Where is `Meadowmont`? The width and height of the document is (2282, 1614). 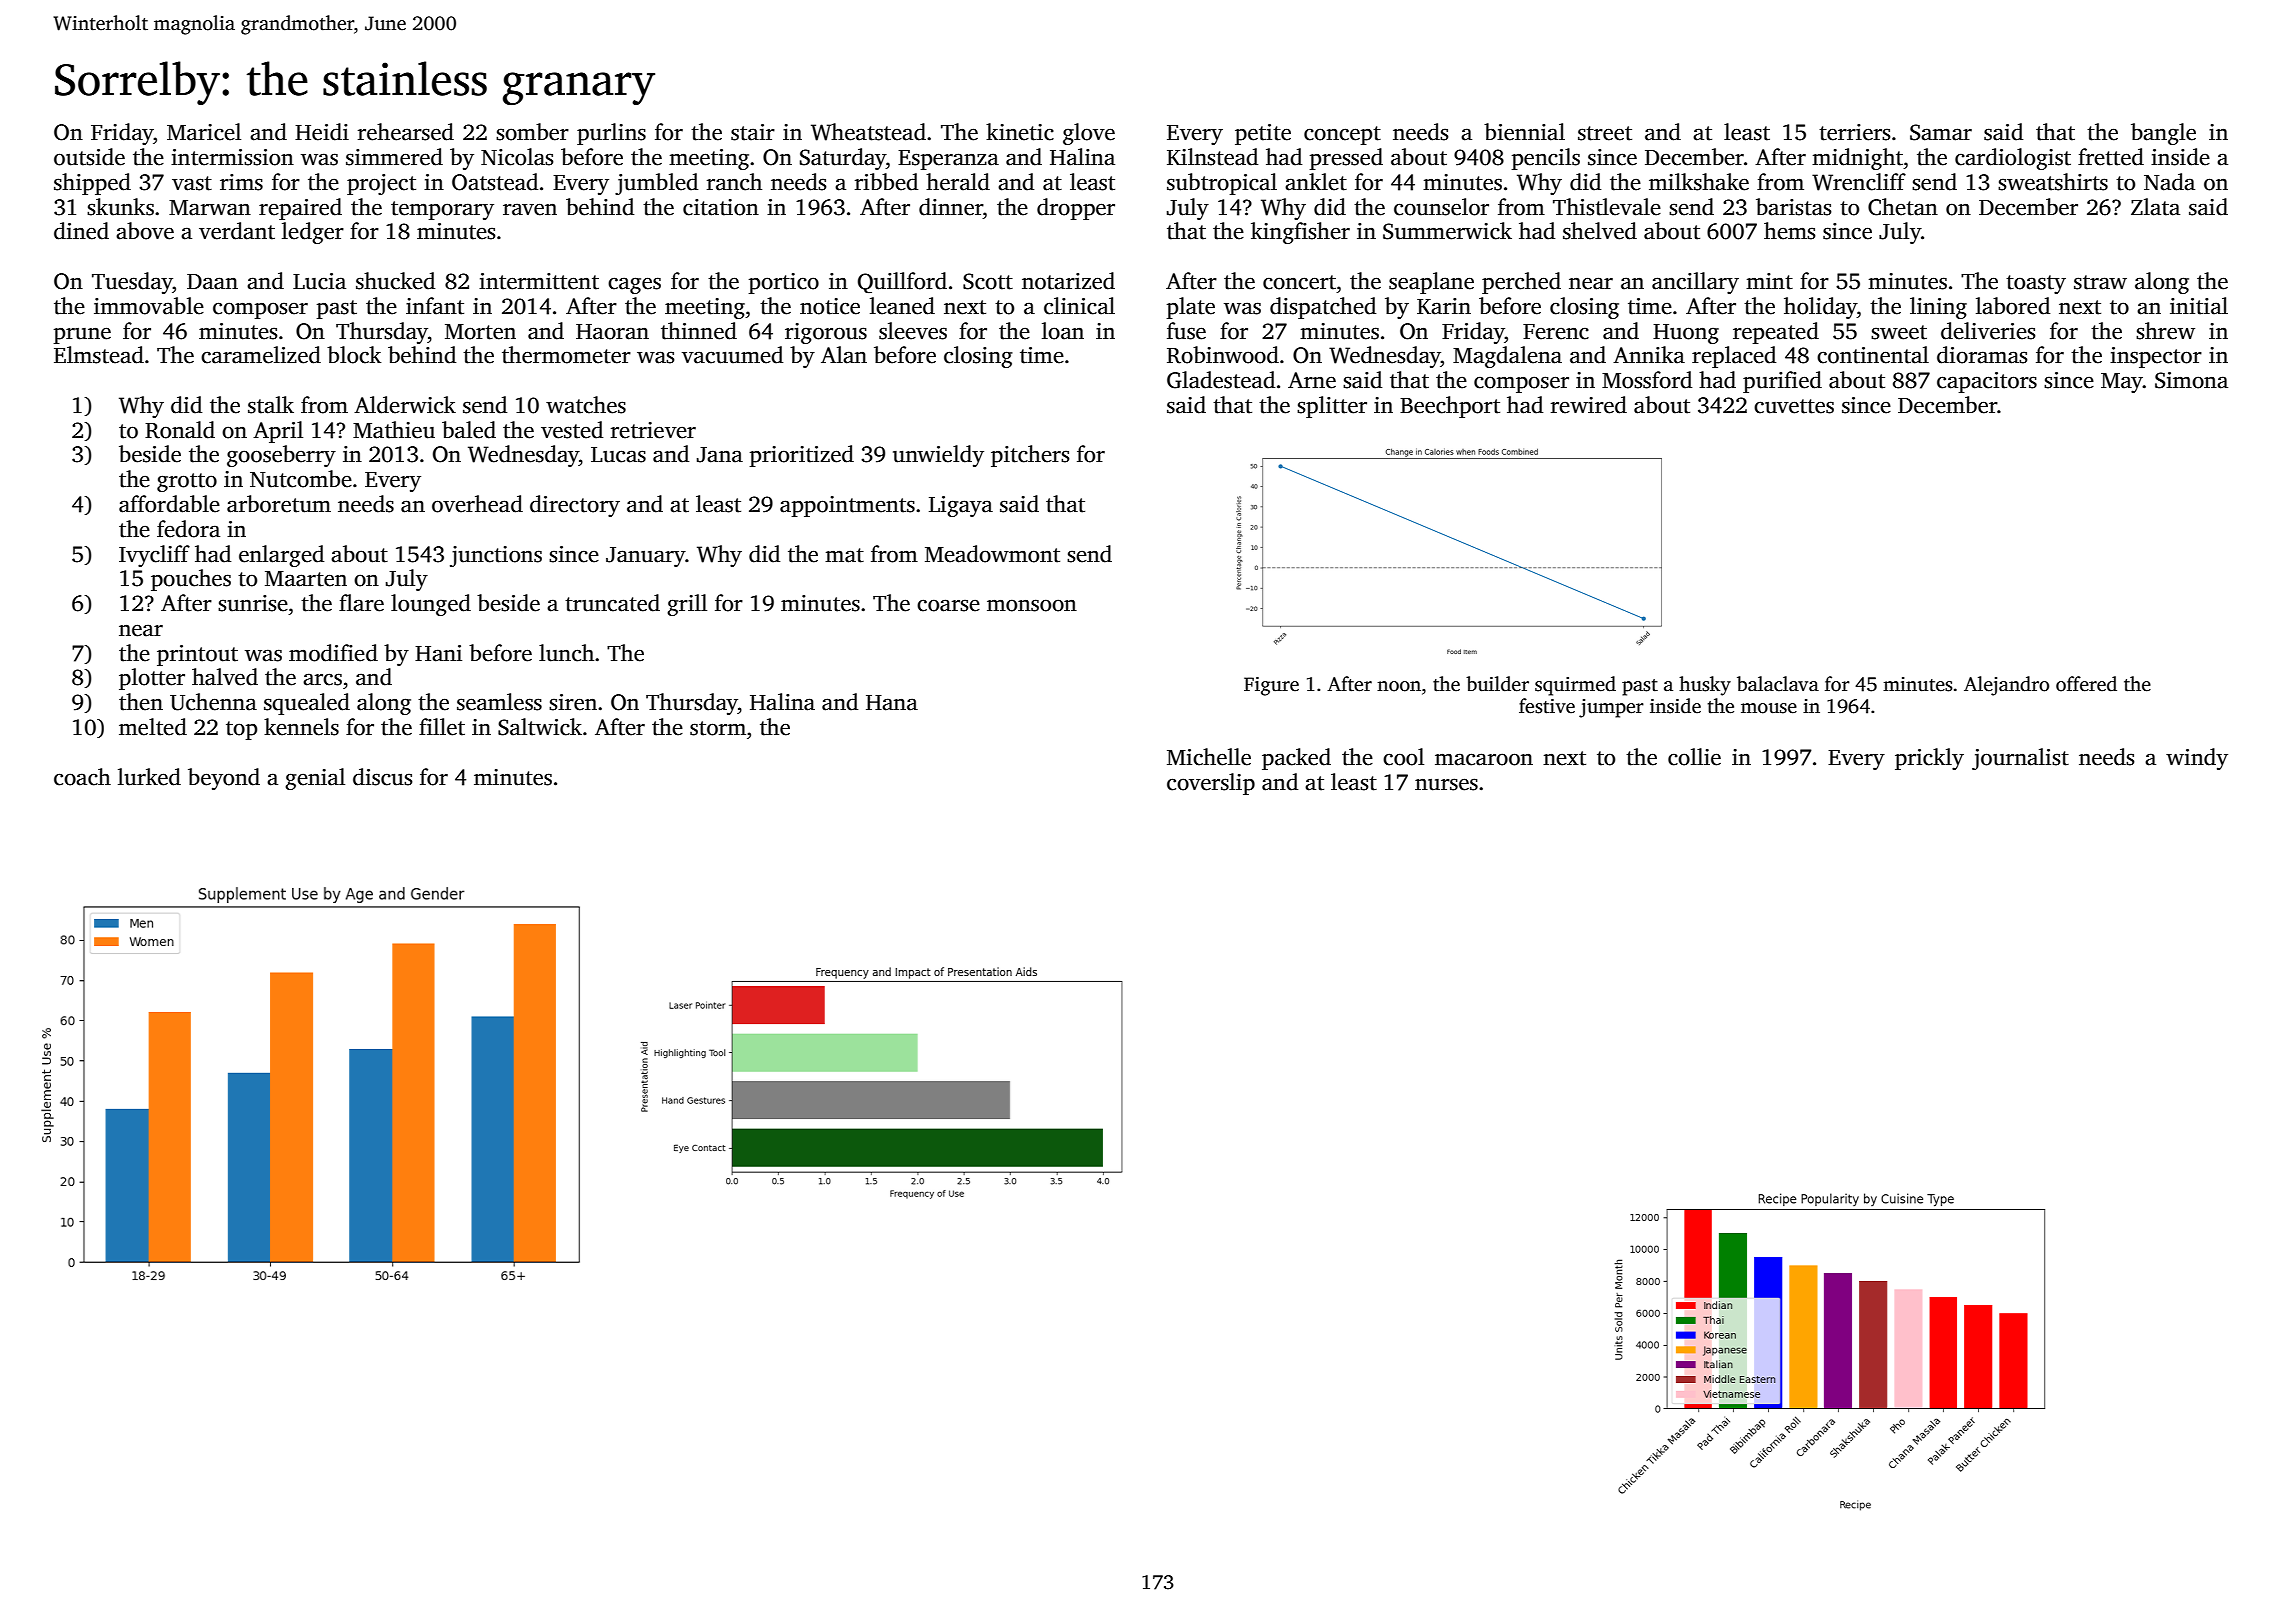
Meadowmont is located at coordinates (992, 554).
